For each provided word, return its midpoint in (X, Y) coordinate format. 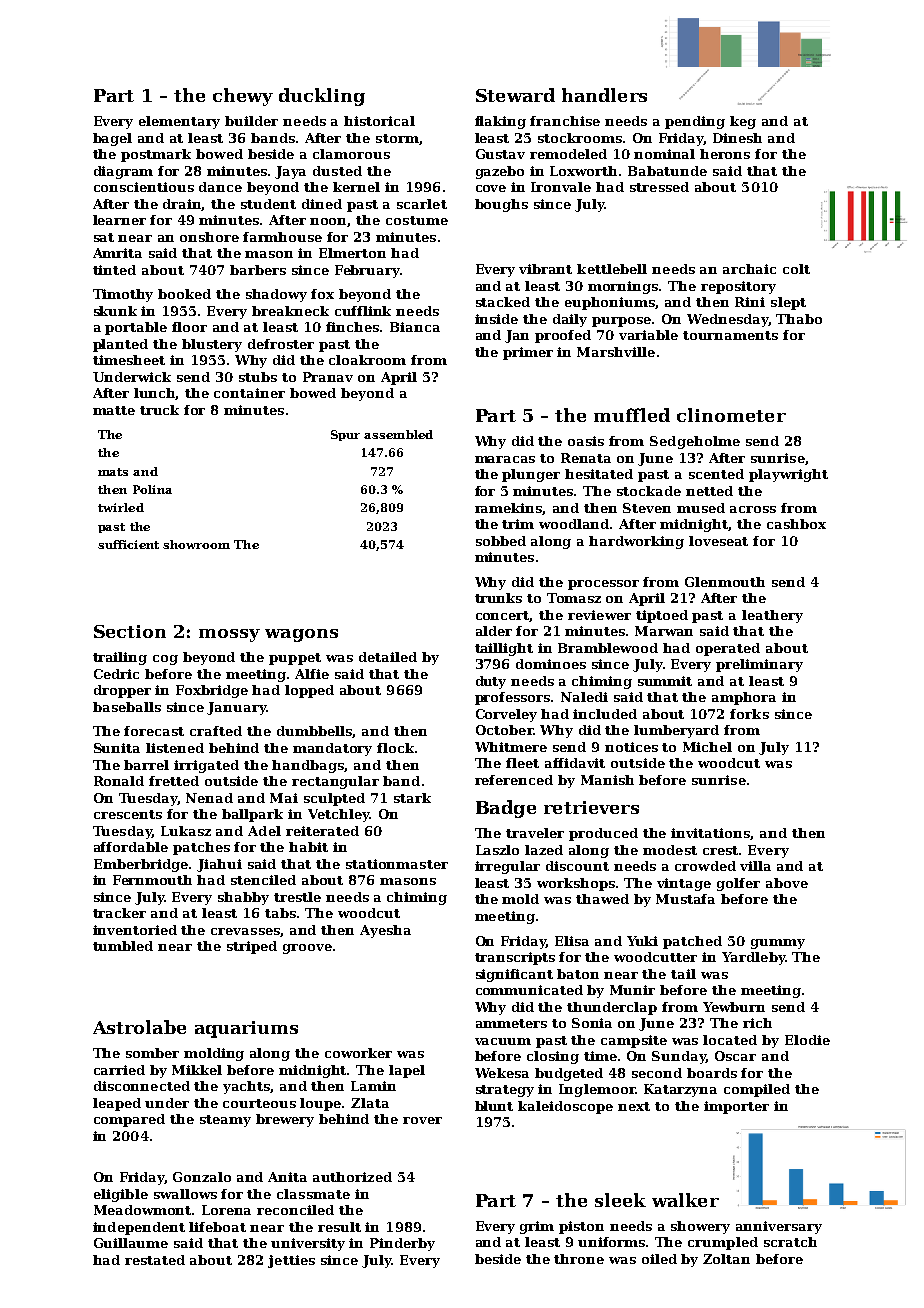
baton (578, 974)
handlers (604, 95)
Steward (515, 95)
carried (119, 1070)
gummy (778, 944)
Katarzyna (680, 1090)
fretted (174, 781)
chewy (243, 97)
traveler (535, 833)
